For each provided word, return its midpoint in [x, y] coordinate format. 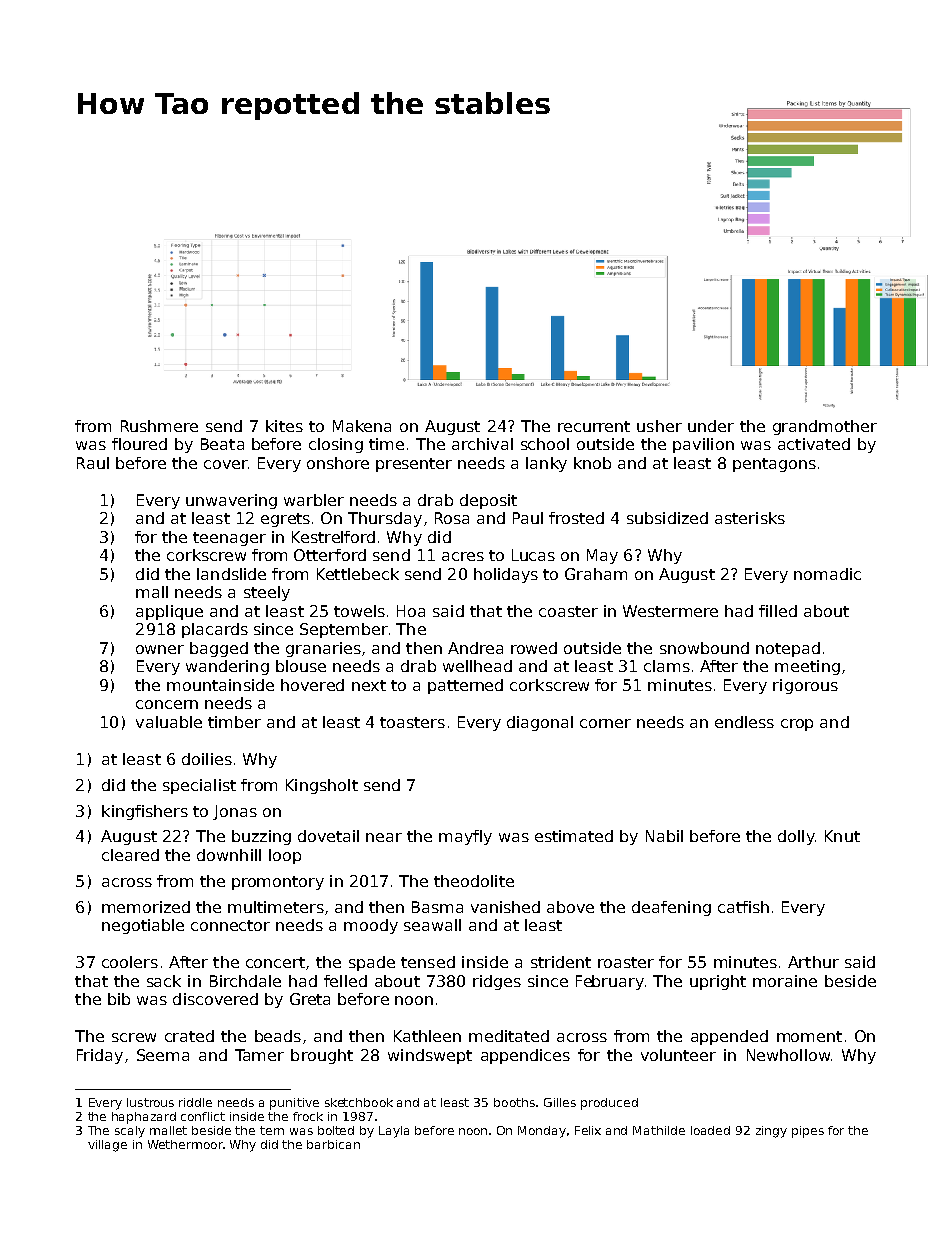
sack [164, 981]
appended [729, 1037]
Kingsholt [322, 786]
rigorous [805, 686]
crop [797, 725]
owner [160, 649]
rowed [534, 648]
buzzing [261, 837]
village [107, 1146]
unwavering [231, 501]
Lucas [533, 555]
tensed [428, 962]
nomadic [827, 574]
